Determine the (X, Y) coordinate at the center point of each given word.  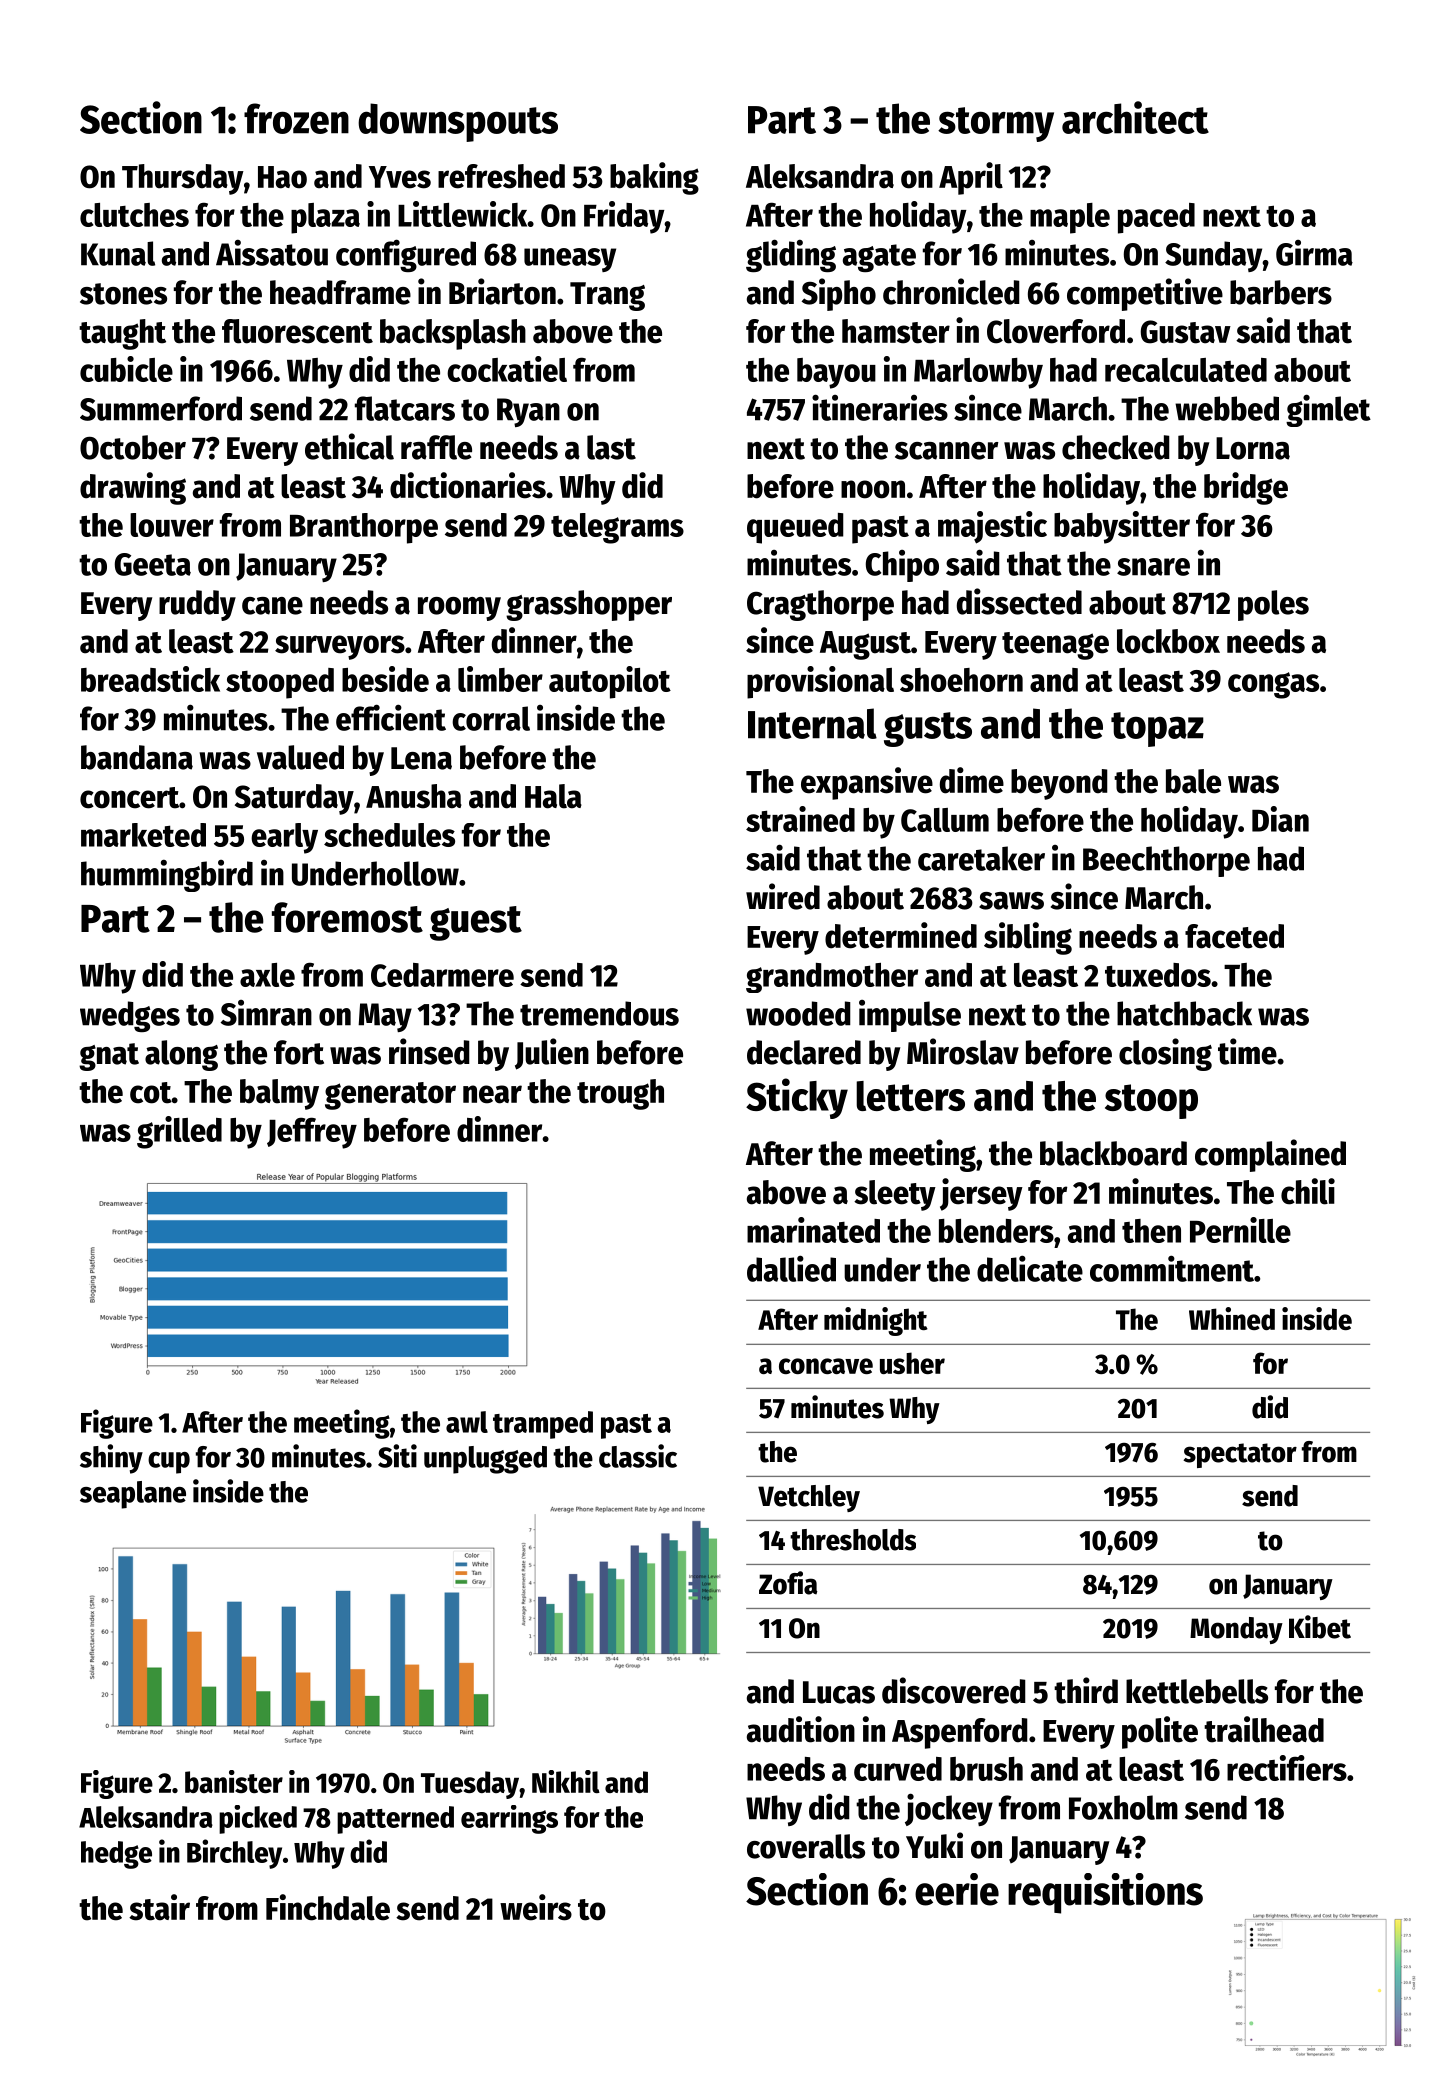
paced (1156, 218)
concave (826, 1366)
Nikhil (566, 1781)
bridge (1246, 488)
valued (300, 757)
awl (467, 1422)
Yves (400, 177)
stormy (996, 124)
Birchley (234, 1854)
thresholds (853, 1540)
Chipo (902, 566)
